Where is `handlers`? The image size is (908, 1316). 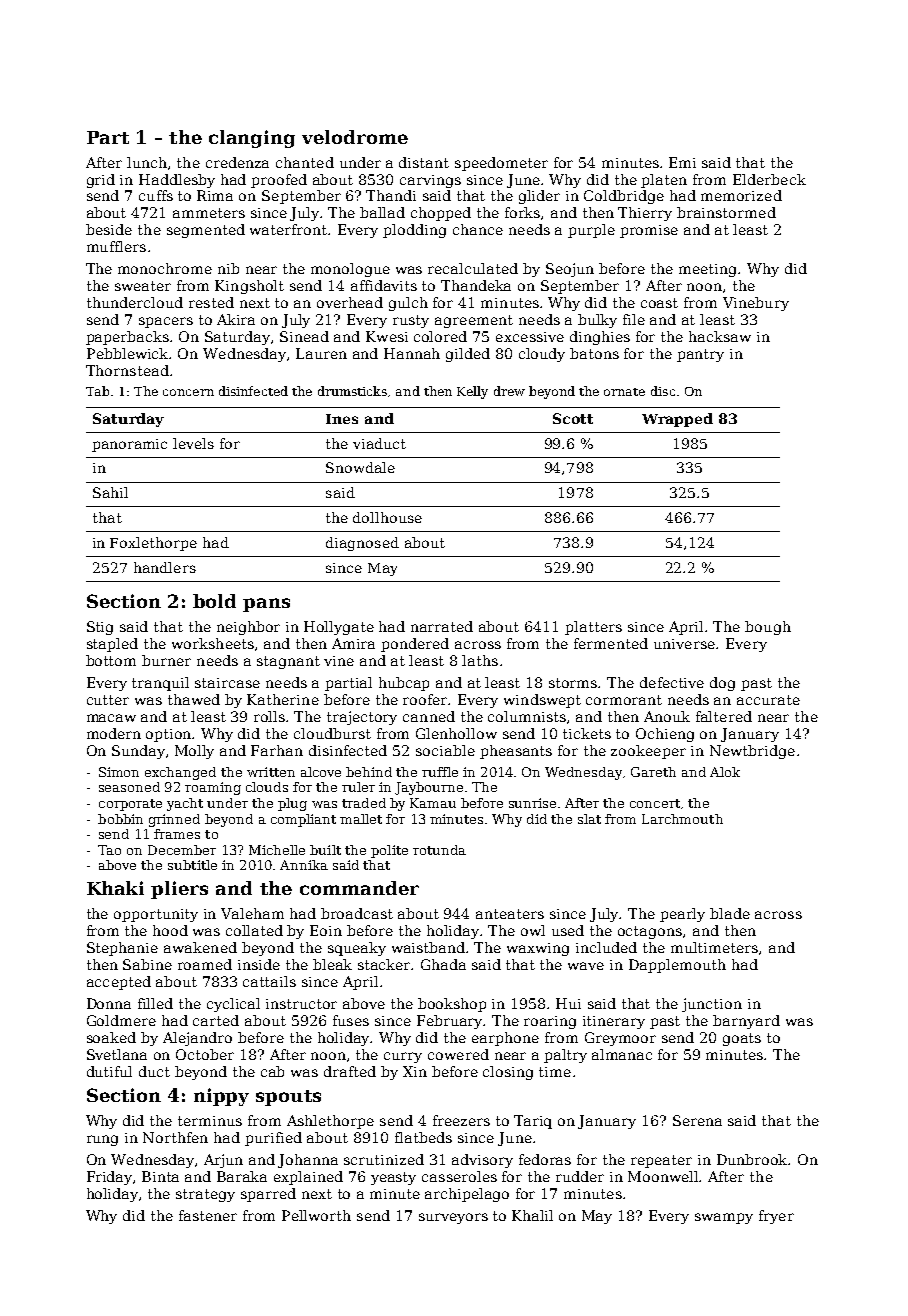
handlers is located at coordinates (165, 567).
